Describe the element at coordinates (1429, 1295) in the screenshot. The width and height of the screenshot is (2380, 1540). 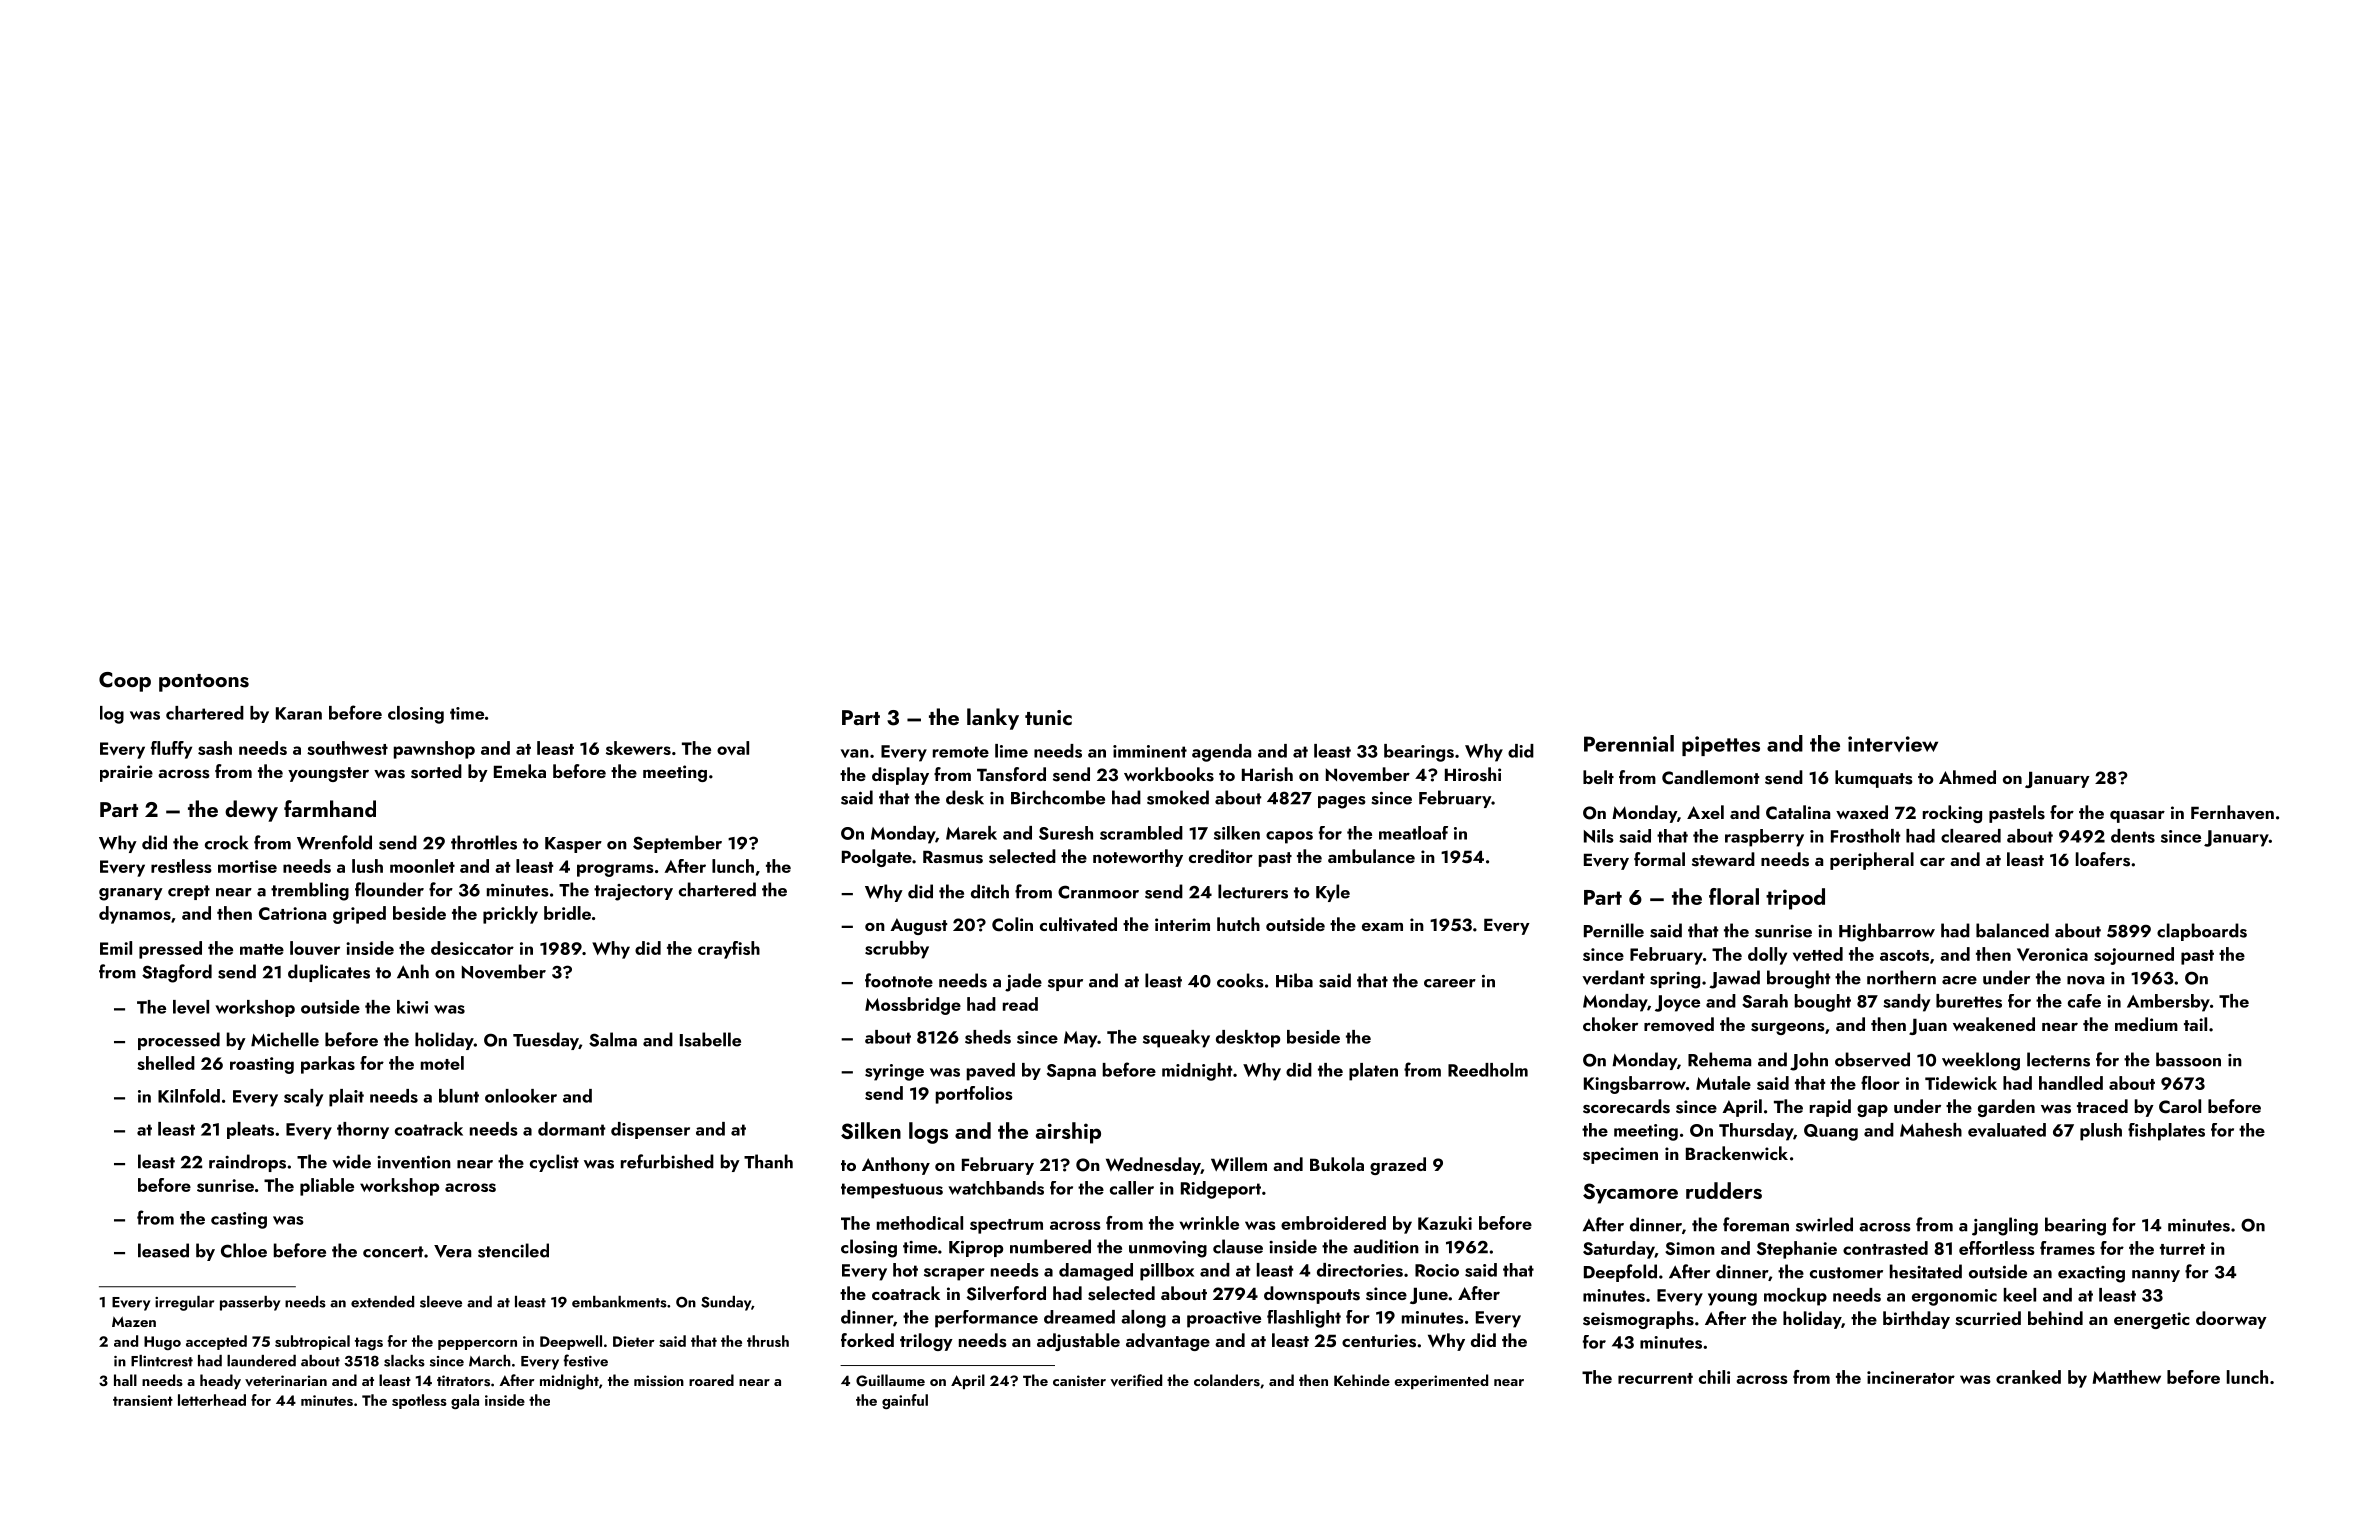
I see `June` at that location.
